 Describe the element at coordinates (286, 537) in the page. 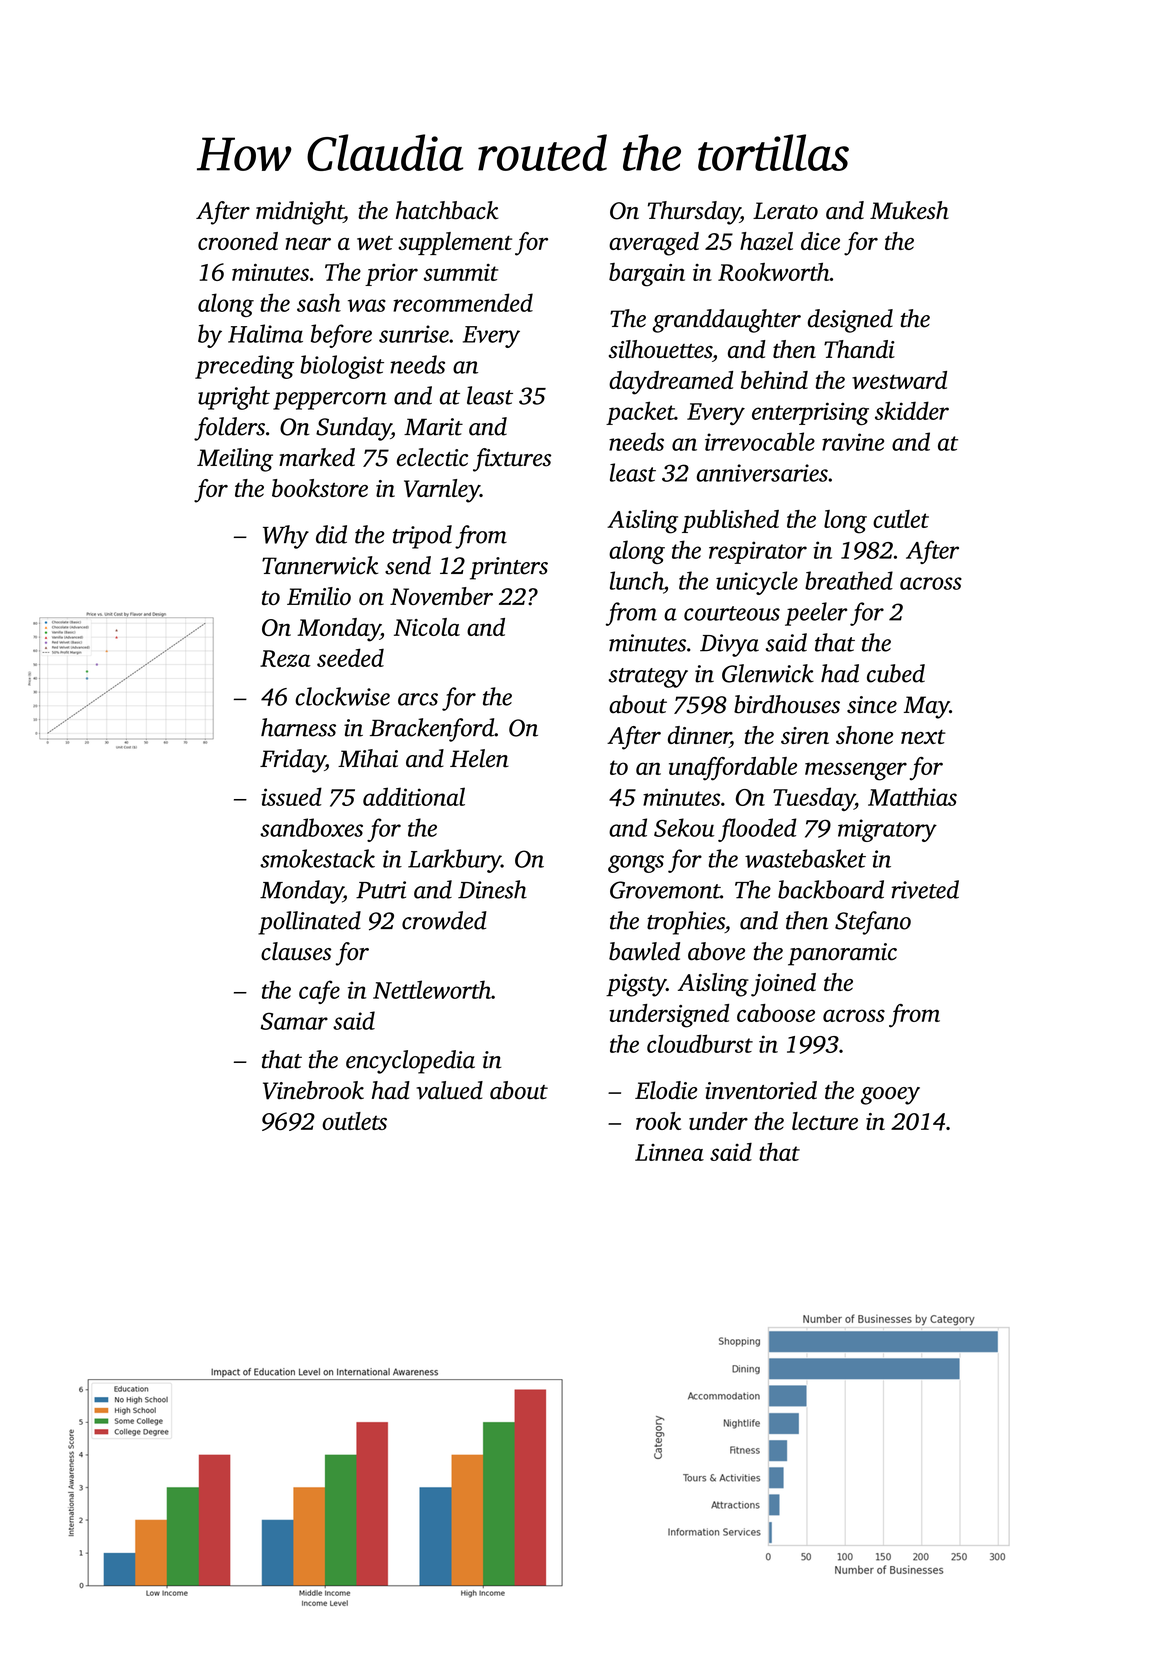

I see `Why` at that location.
